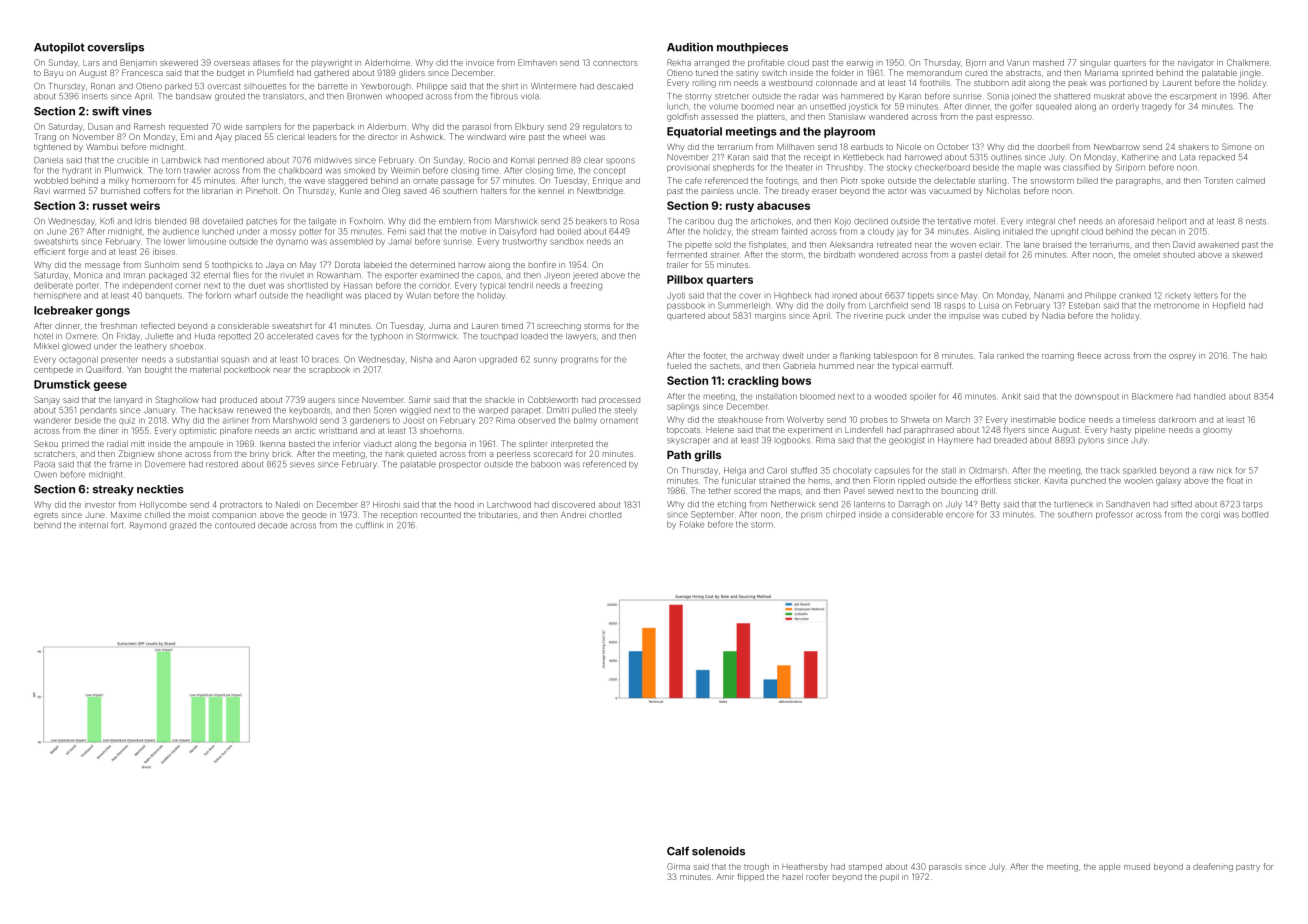 Image resolution: width=1308 pixels, height=924 pixels. Describe the element at coordinates (364, 96) in the image. I see `Bronwen` at that location.
